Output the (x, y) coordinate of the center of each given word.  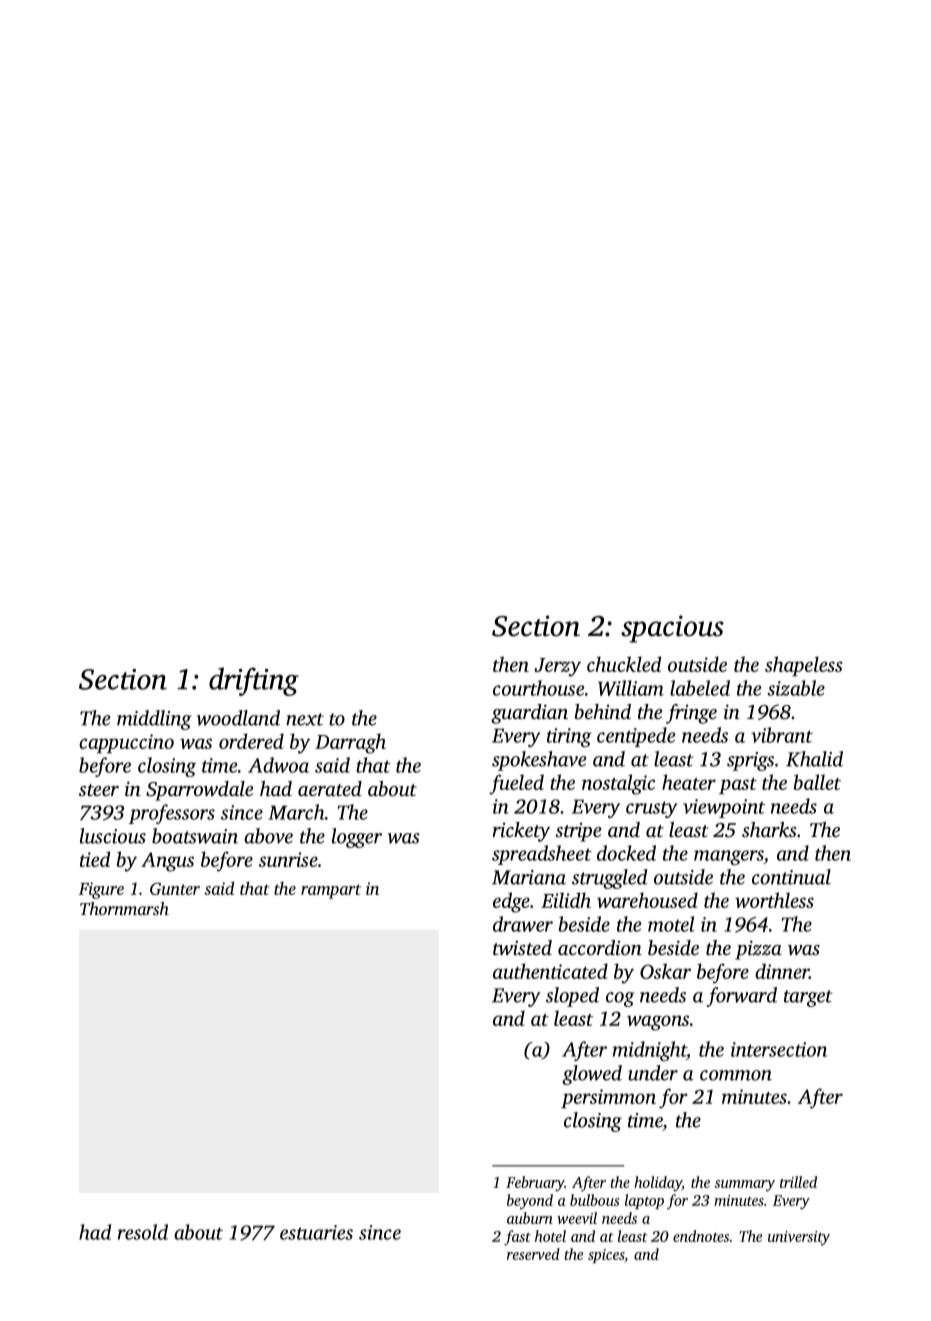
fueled (516, 784)
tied (95, 859)
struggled (609, 879)
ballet (817, 782)
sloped (572, 997)
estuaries (316, 1232)
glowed (592, 1075)
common (736, 1075)
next (305, 719)
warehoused (647, 900)
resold (143, 1232)
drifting (254, 681)
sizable (796, 688)
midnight (650, 1051)
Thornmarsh (124, 908)
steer (99, 790)
